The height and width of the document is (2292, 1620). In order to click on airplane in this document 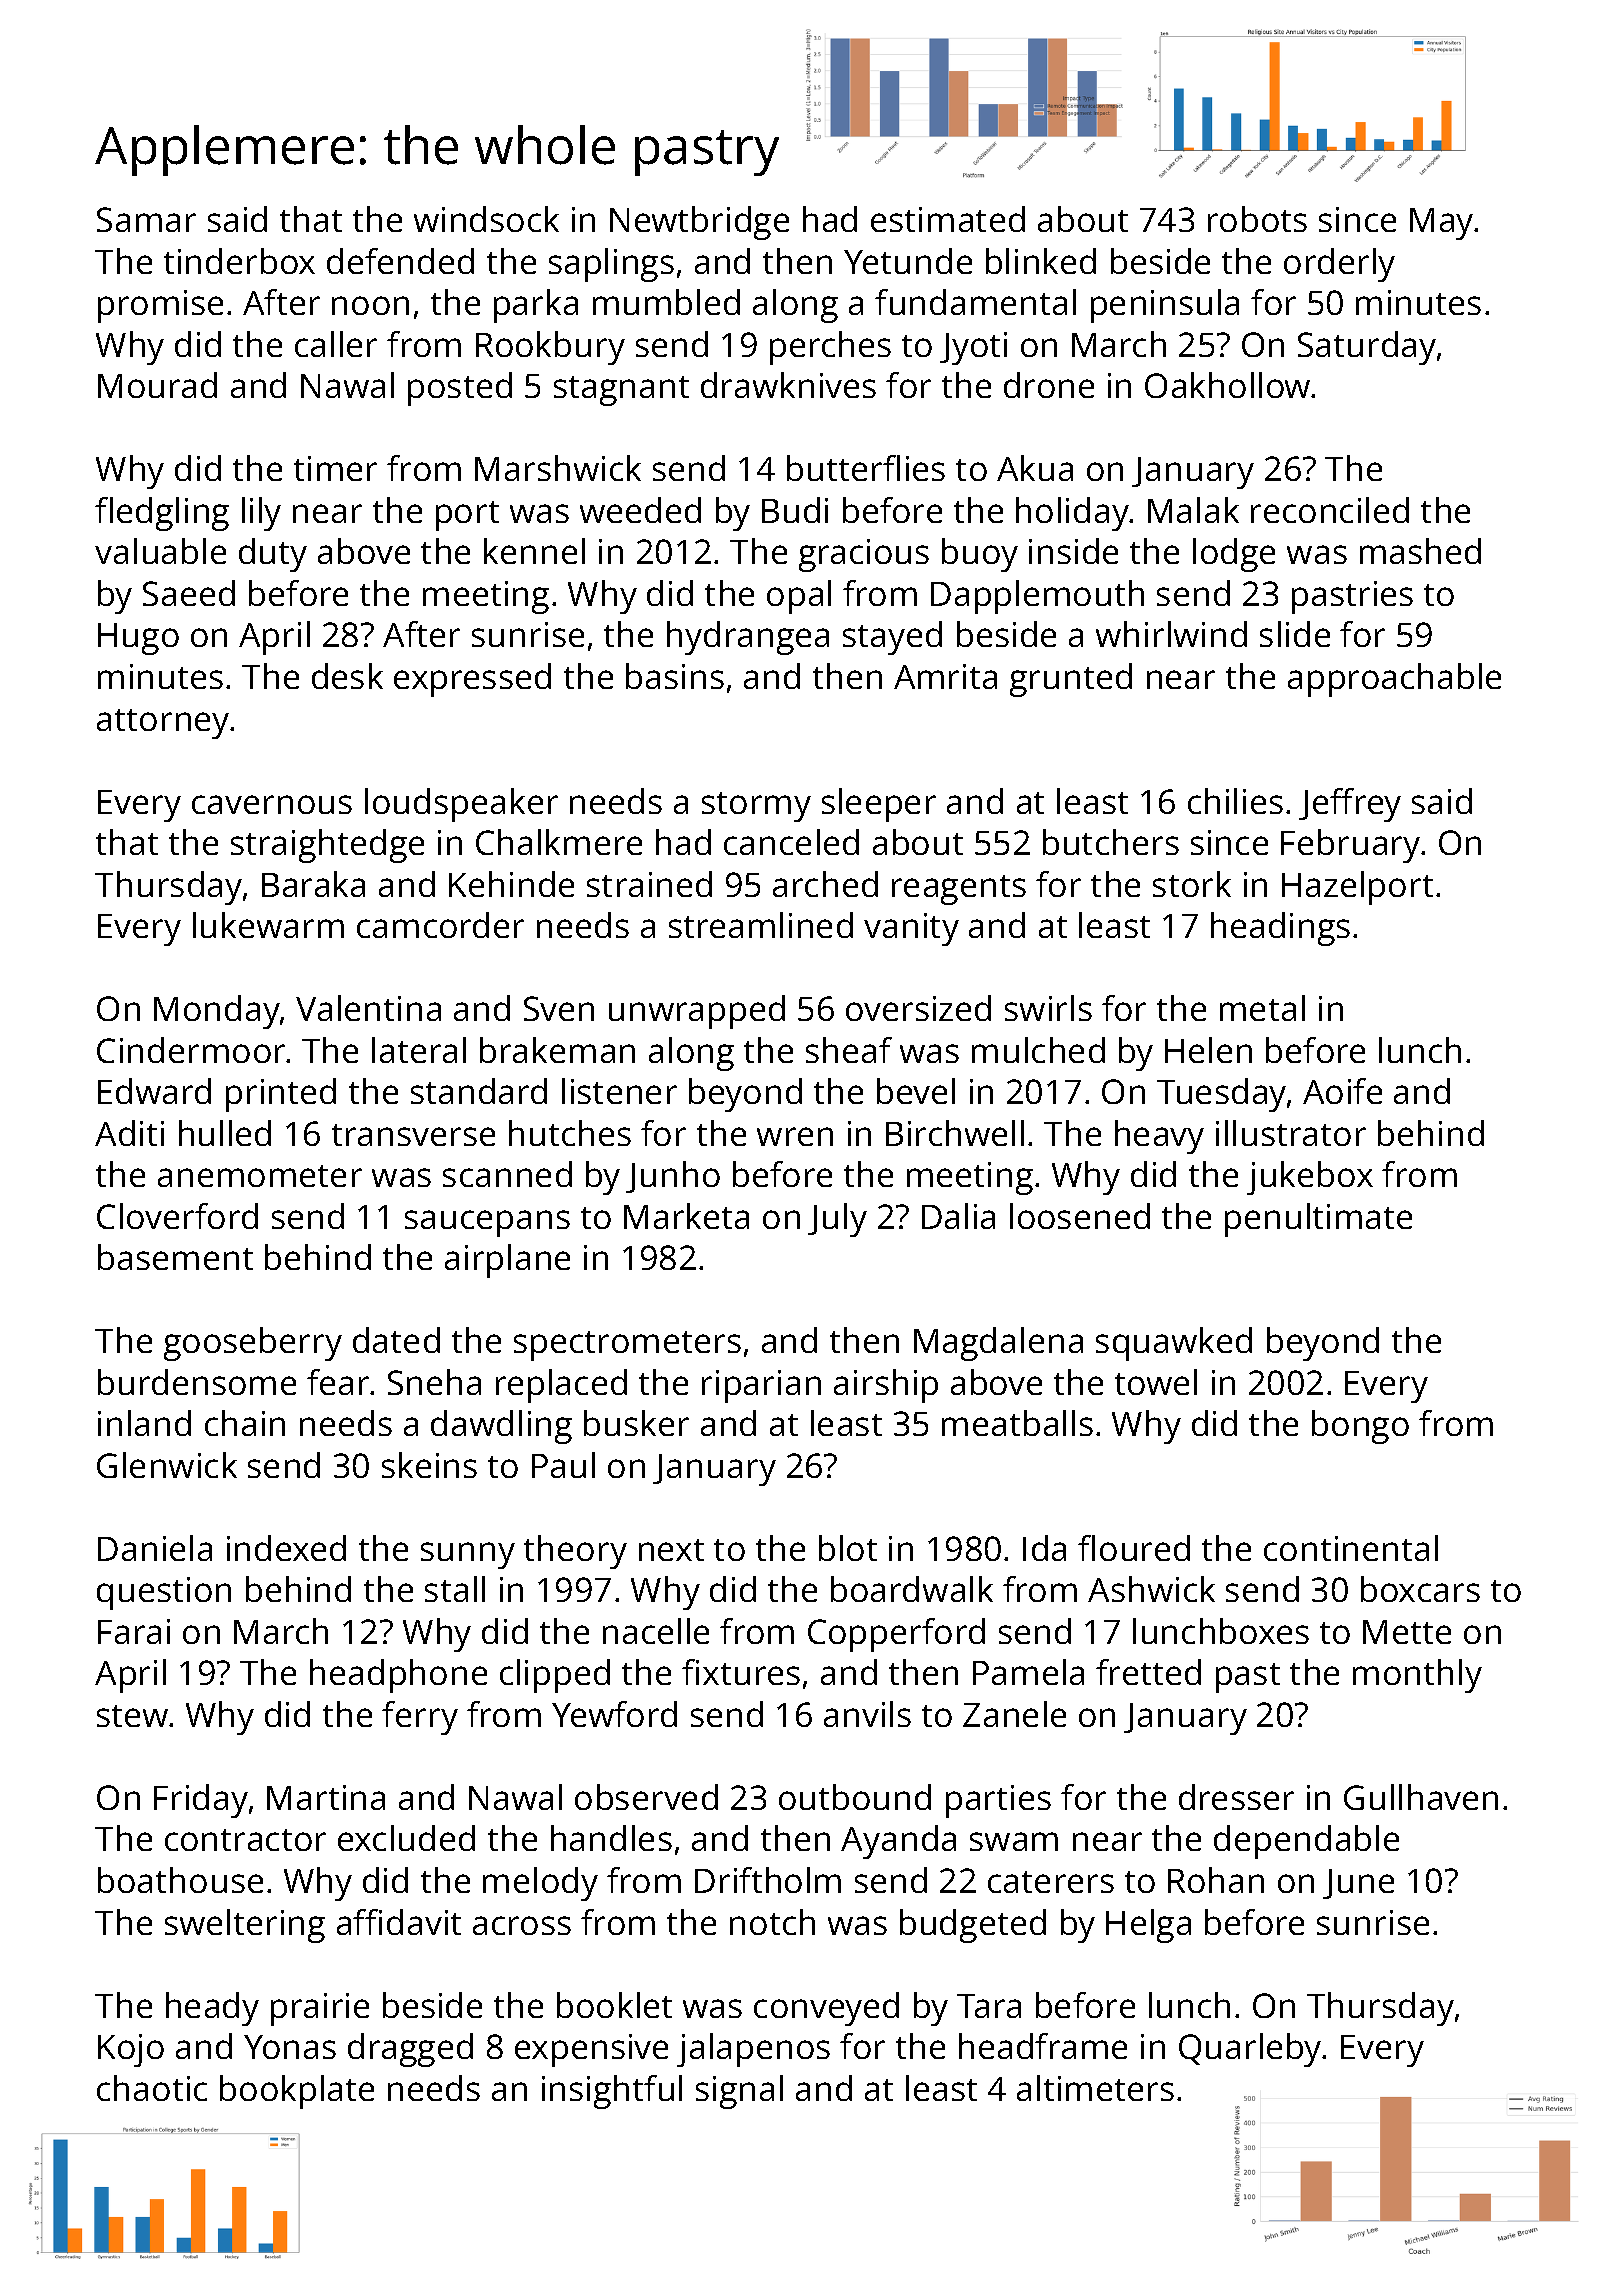, I will do `click(507, 1261)`.
